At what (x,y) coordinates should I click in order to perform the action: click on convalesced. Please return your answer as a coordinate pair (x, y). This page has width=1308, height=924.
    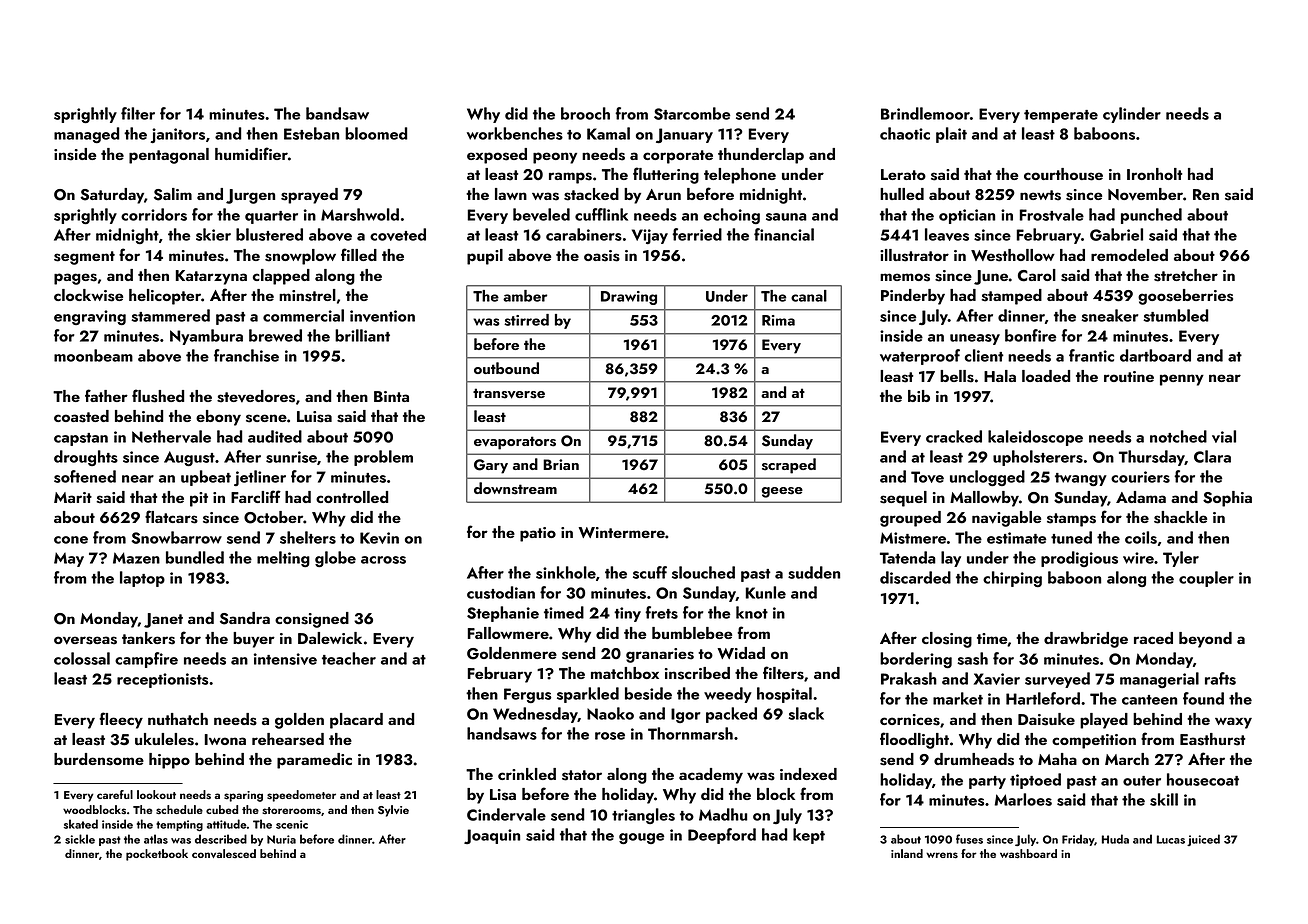
    Looking at the image, I should click on (224, 853).
